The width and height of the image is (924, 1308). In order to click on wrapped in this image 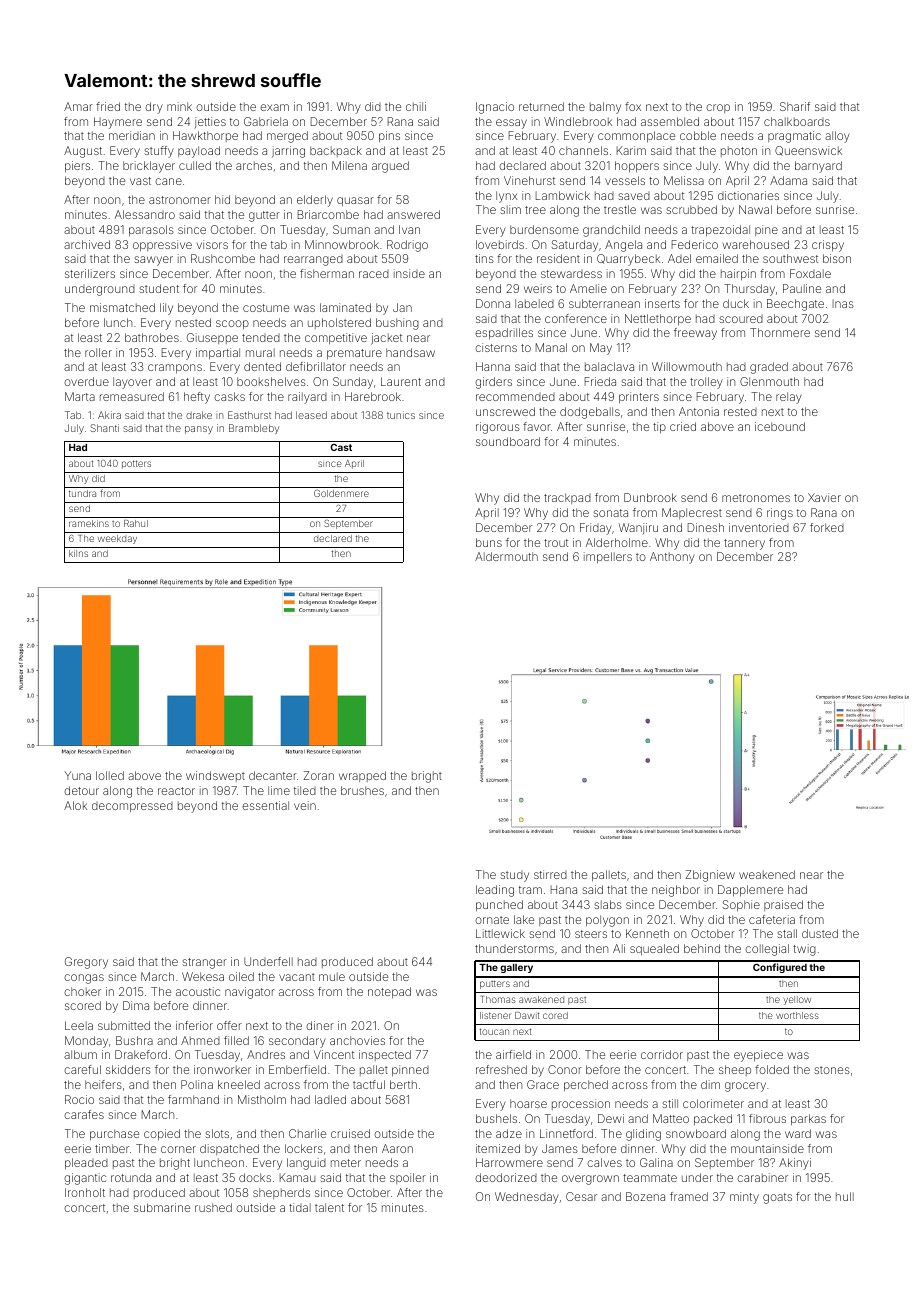, I will do `click(362, 776)`.
